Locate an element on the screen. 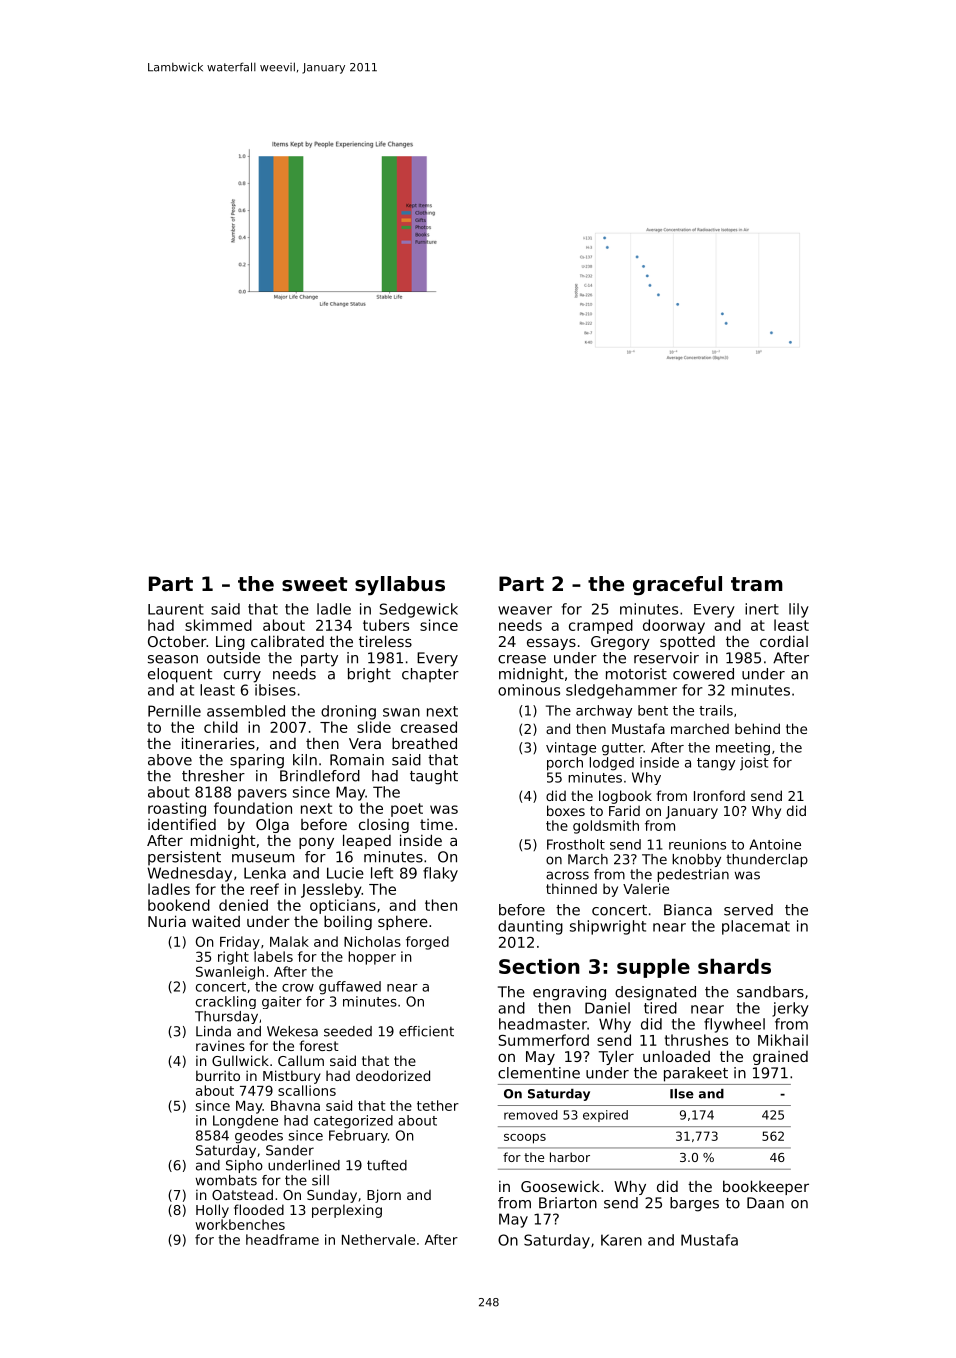 This screenshot has width=956, height=1358. tram is located at coordinates (757, 584).
